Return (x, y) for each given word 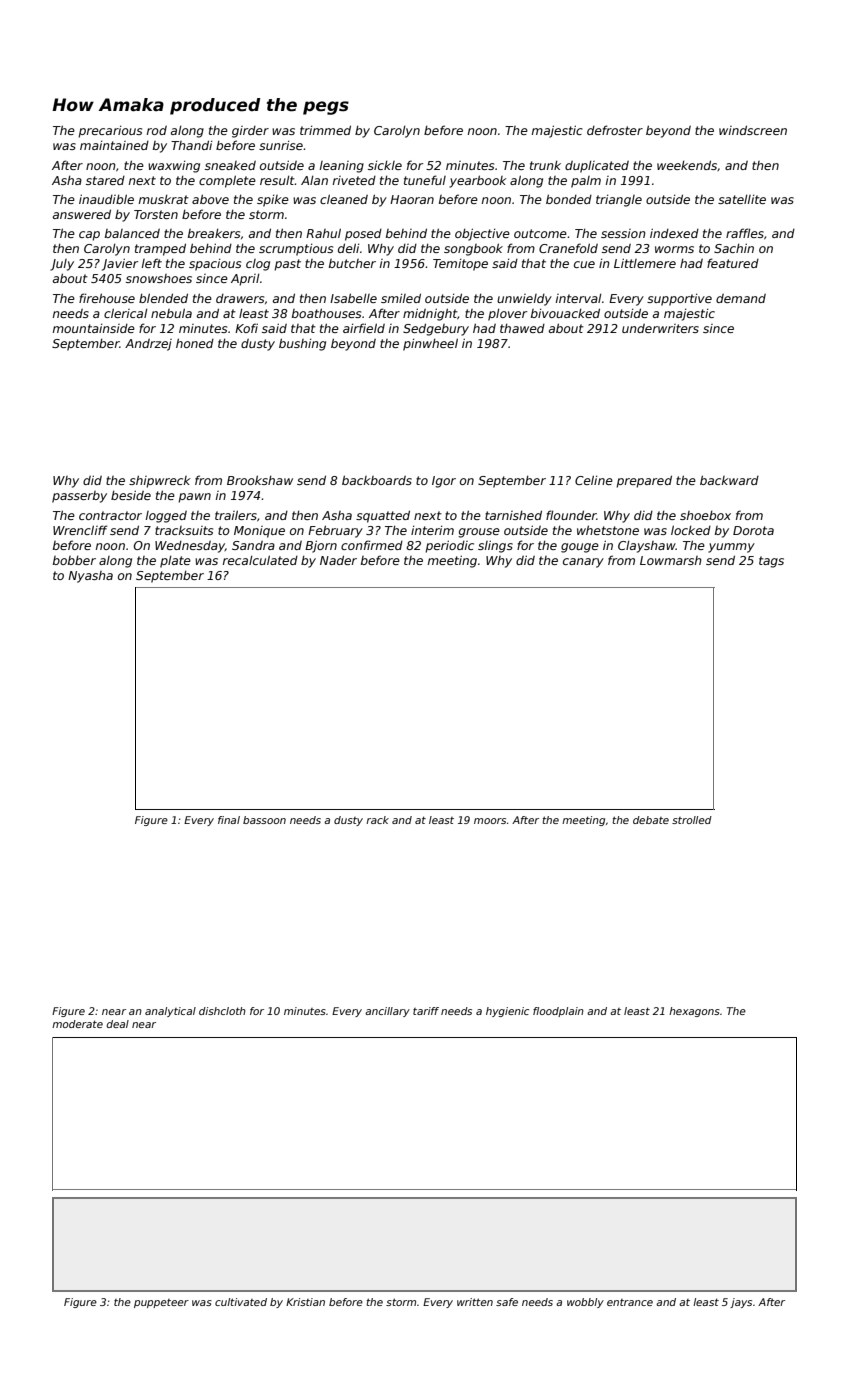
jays (741, 1303)
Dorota (753, 530)
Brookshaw (260, 480)
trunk (545, 165)
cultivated (241, 1302)
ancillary (387, 1012)
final (229, 820)
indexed (674, 233)
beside (131, 495)
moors (490, 821)
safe (507, 1302)
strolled (692, 820)
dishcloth (222, 1011)
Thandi (192, 145)
